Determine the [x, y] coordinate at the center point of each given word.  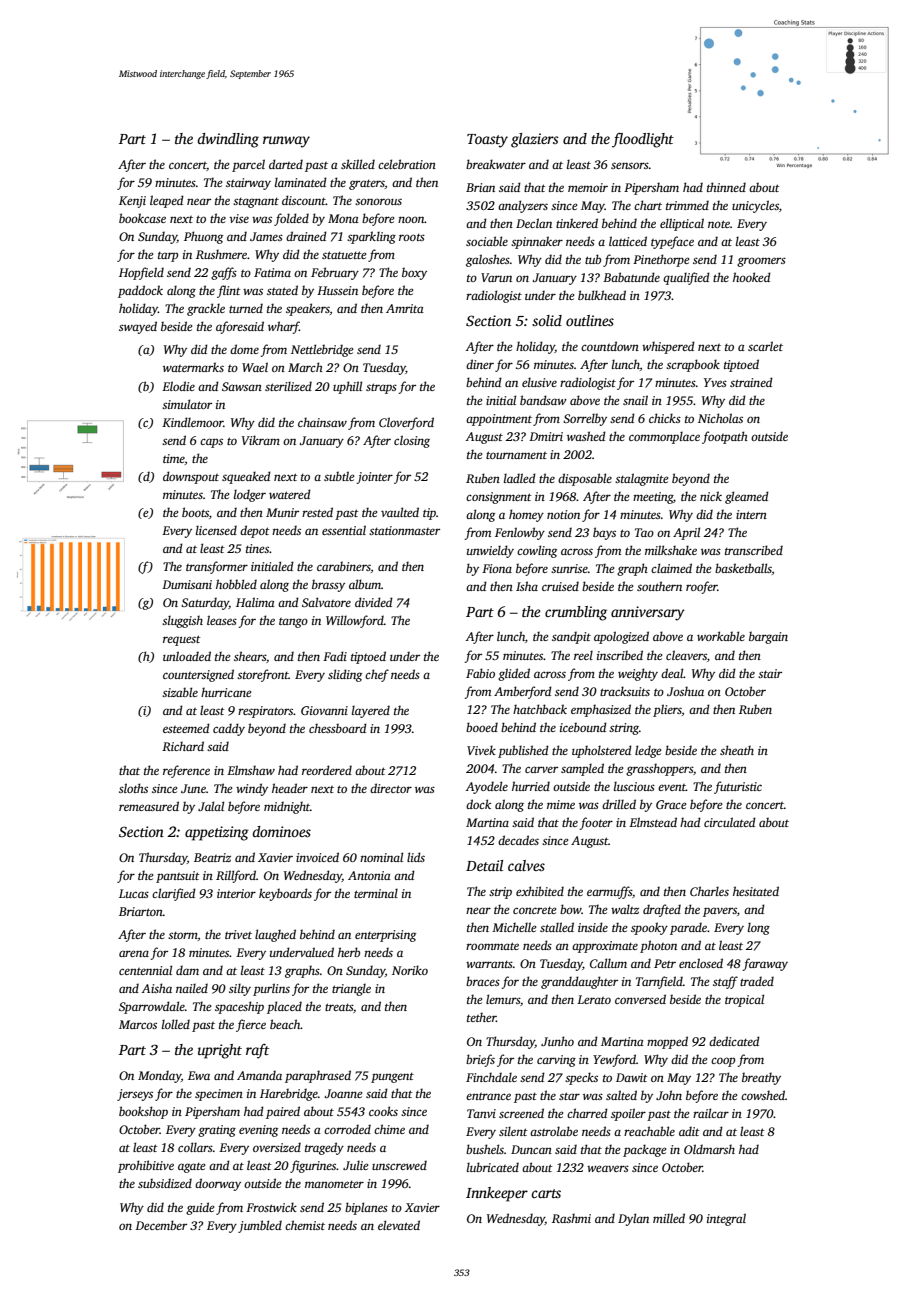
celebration [407, 164]
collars [195, 1147]
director [391, 788]
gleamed [747, 497]
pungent [392, 1078]
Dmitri [546, 436]
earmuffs [609, 892]
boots [195, 512]
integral [726, 1219]
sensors [630, 165]
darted [286, 164]
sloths [133, 788]
